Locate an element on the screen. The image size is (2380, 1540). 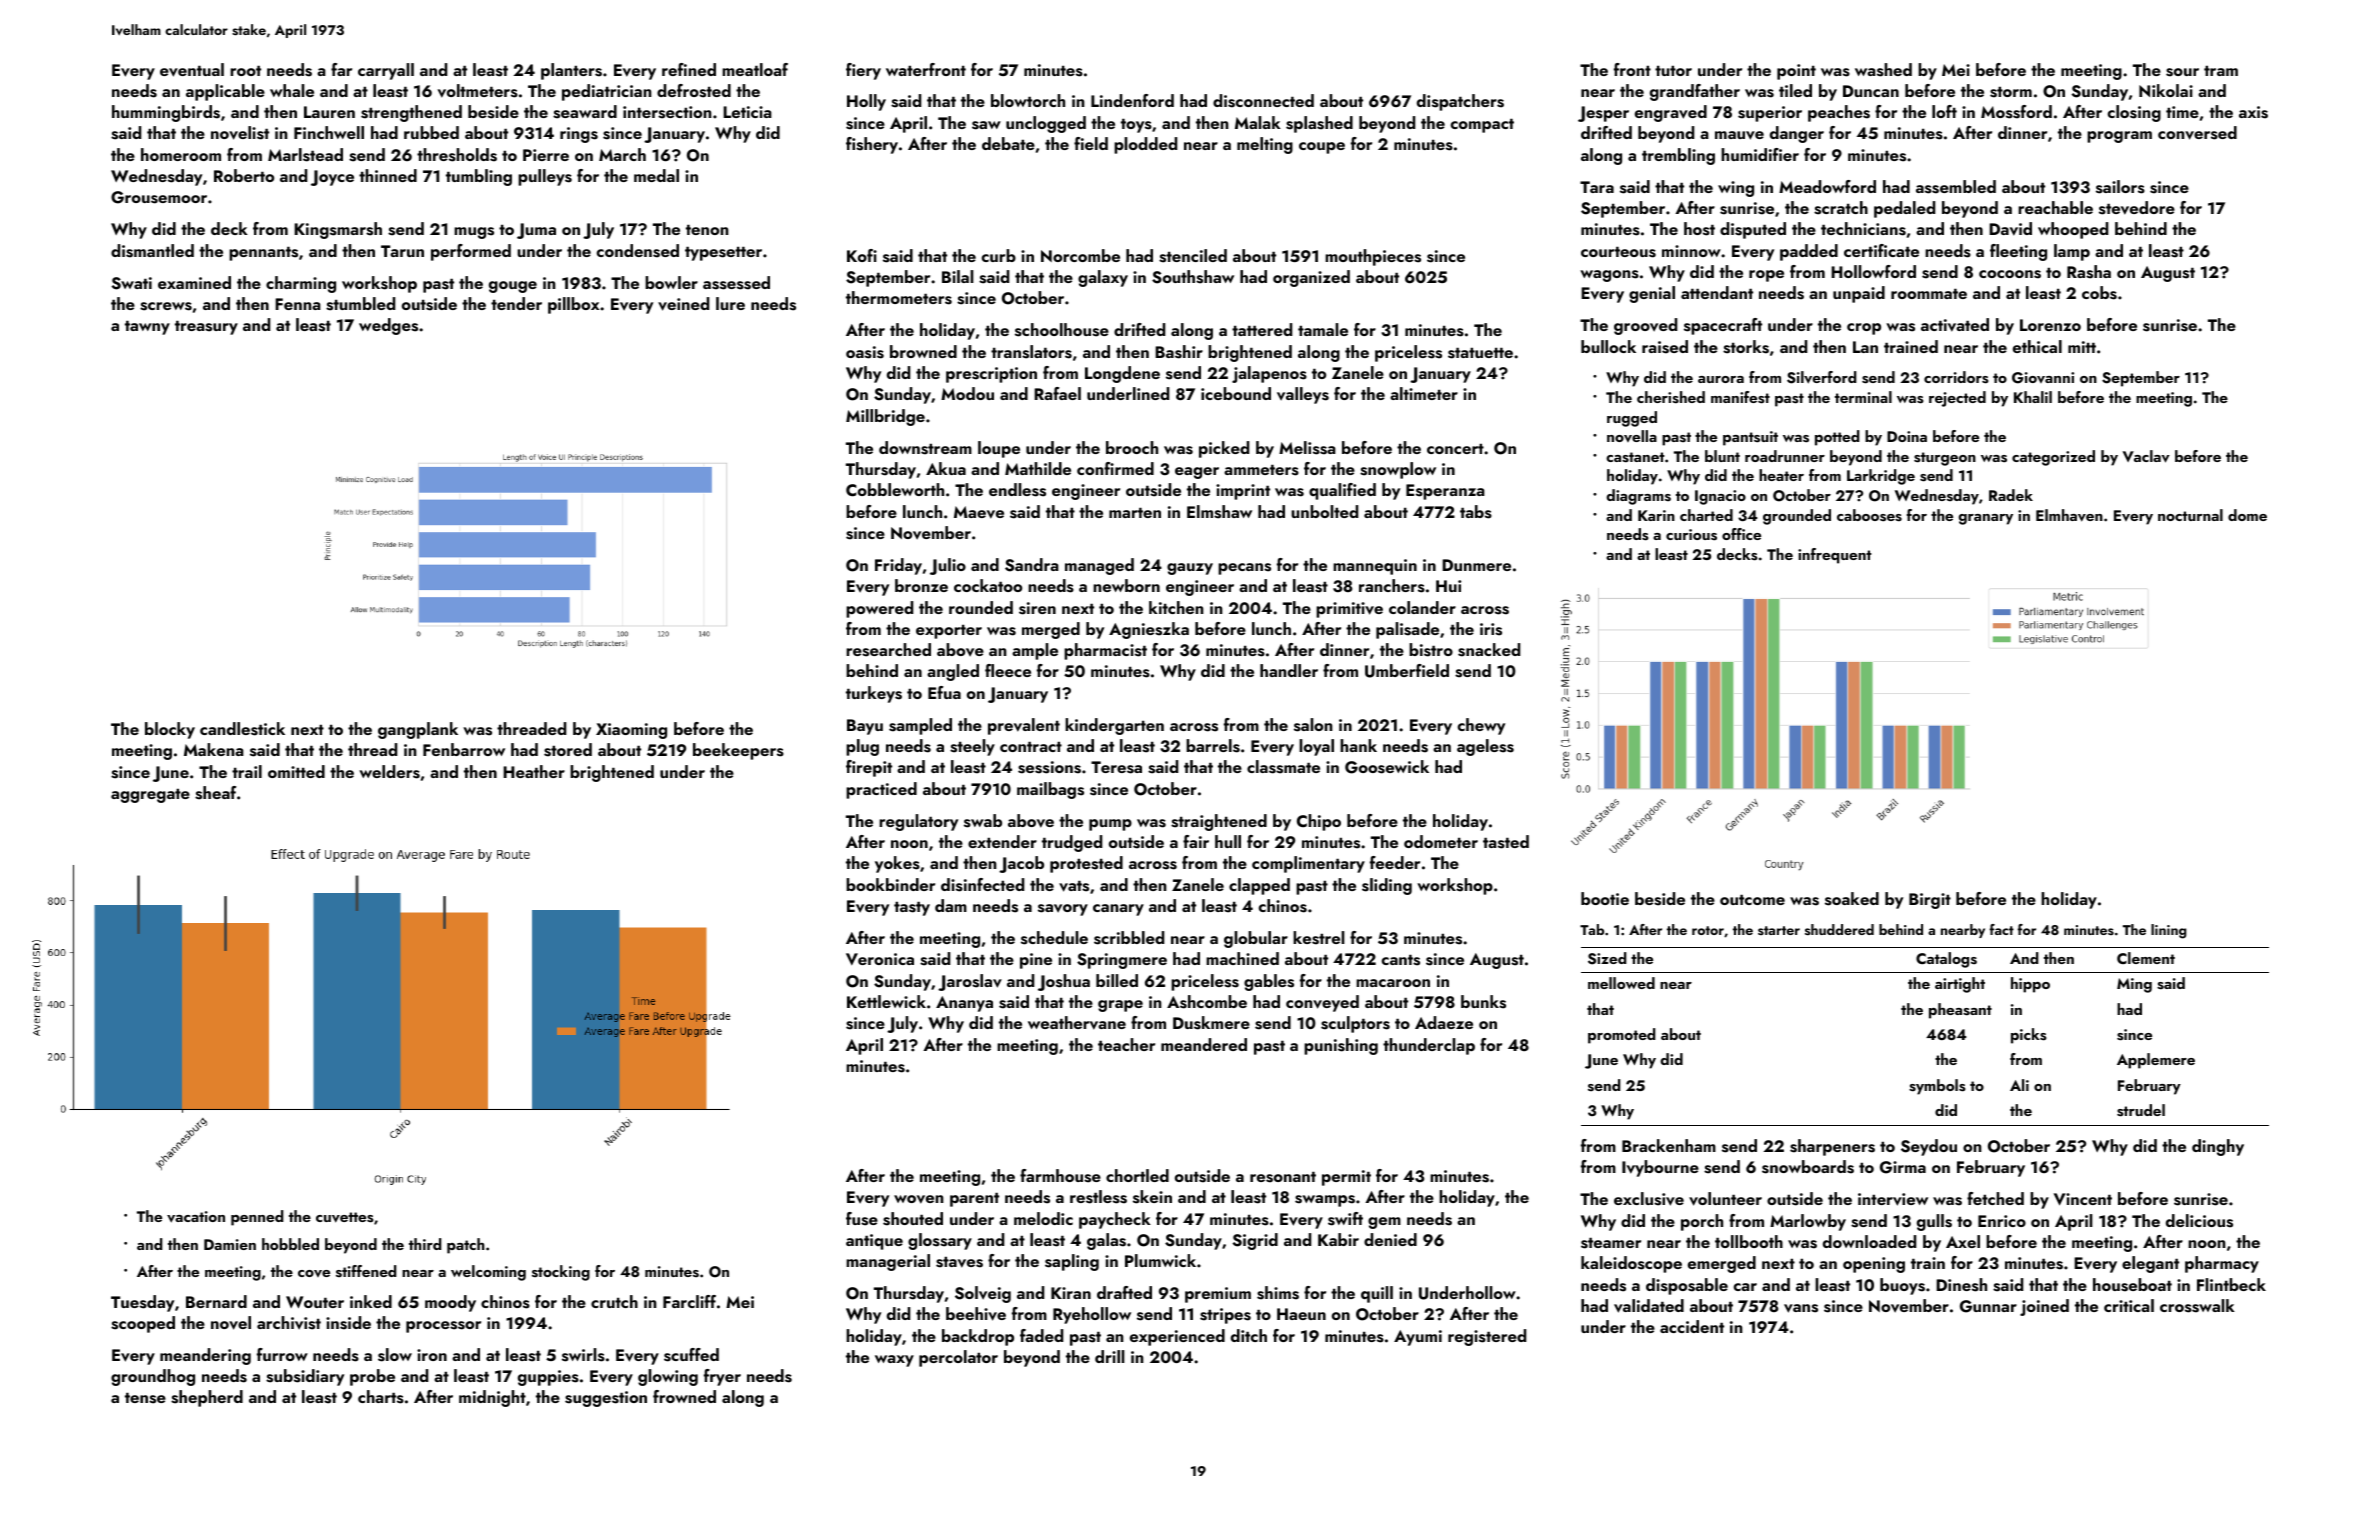
fiery is located at coordinates (863, 71).
